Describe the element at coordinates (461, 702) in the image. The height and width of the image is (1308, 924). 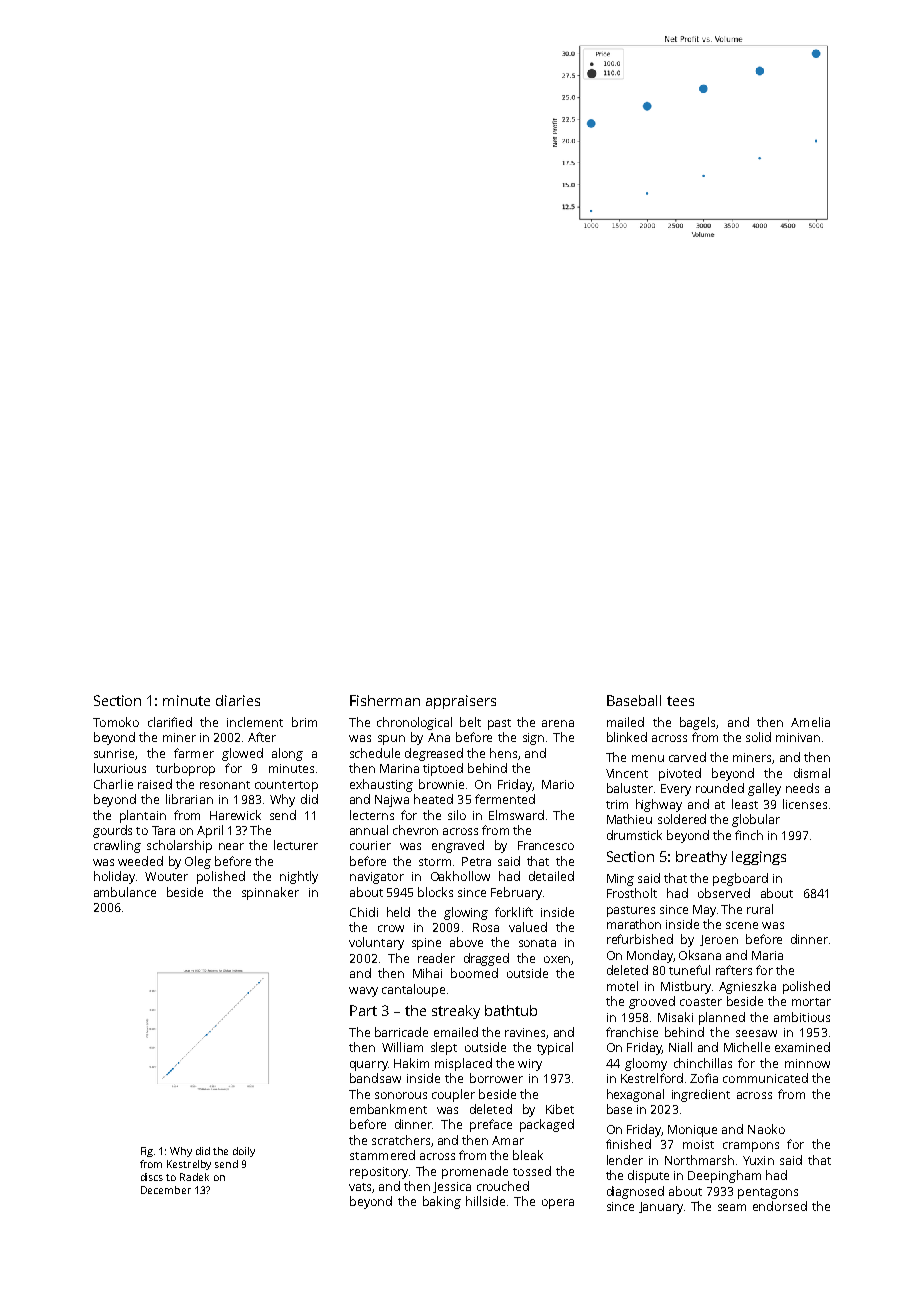
I see `appraisers` at that location.
